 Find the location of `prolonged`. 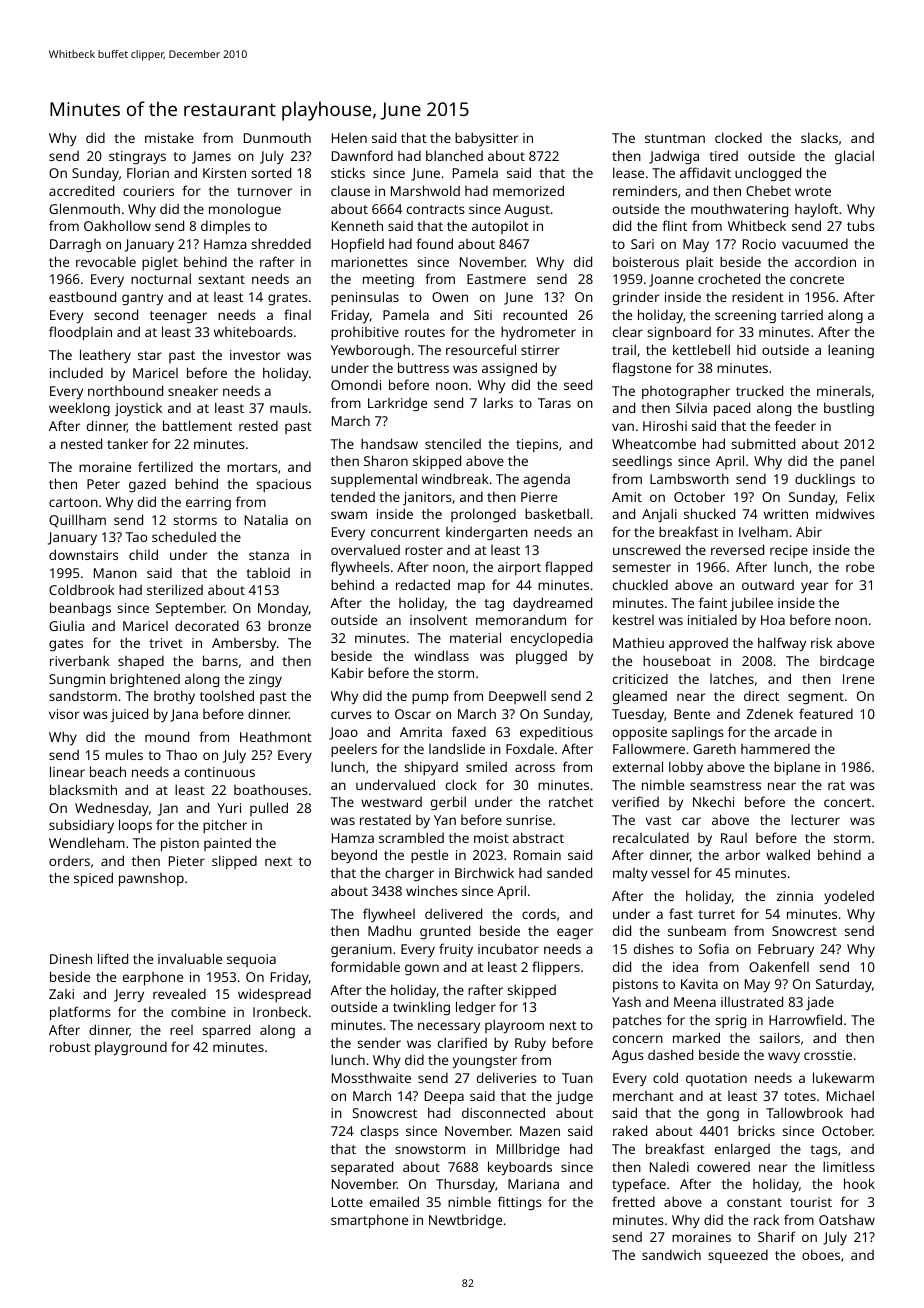

prolonged is located at coordinates (483, 515).
